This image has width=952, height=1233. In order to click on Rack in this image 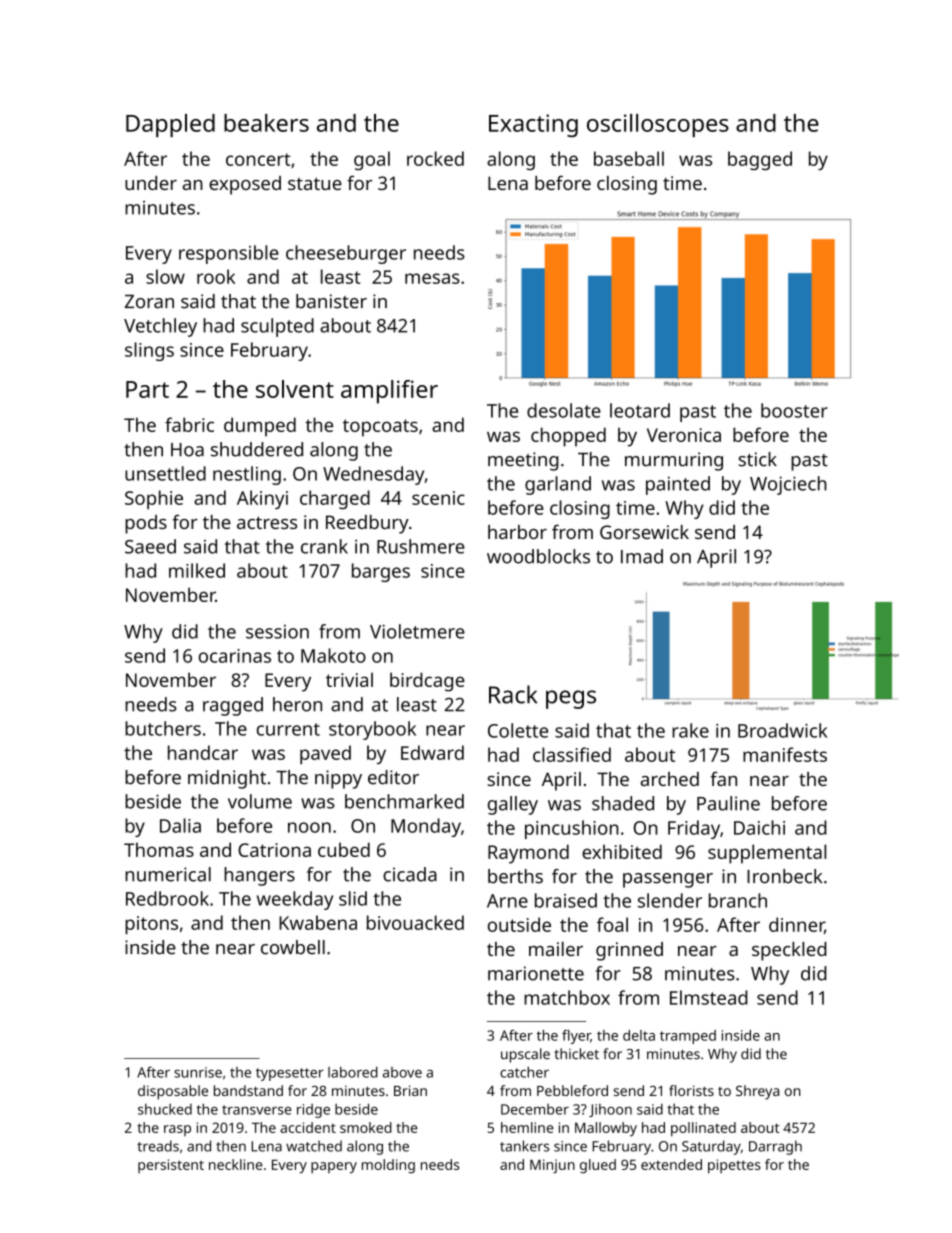, I will do `click(513, 694)`.
